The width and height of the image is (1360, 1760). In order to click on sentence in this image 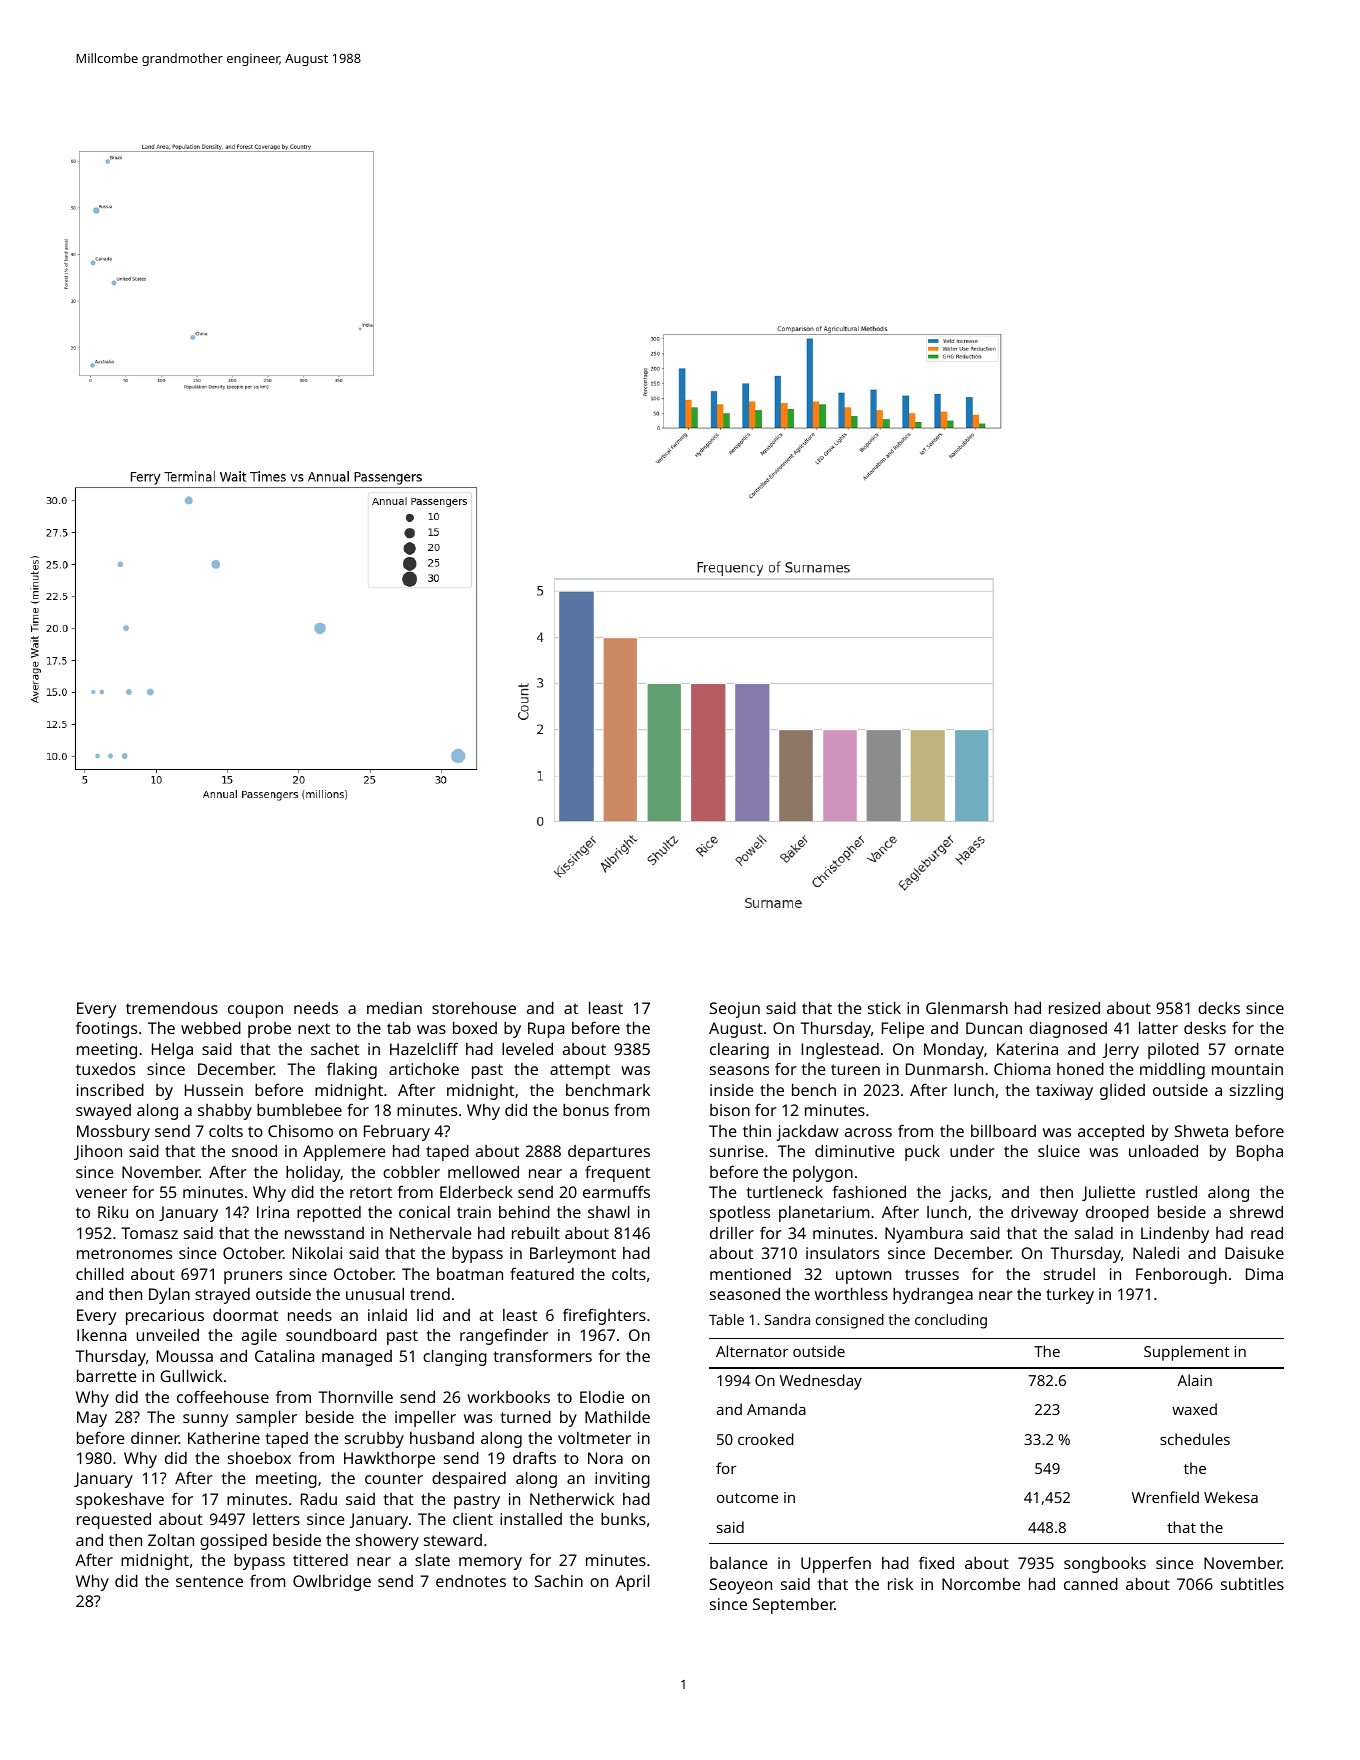, I will do `click(209, 1581)`.
